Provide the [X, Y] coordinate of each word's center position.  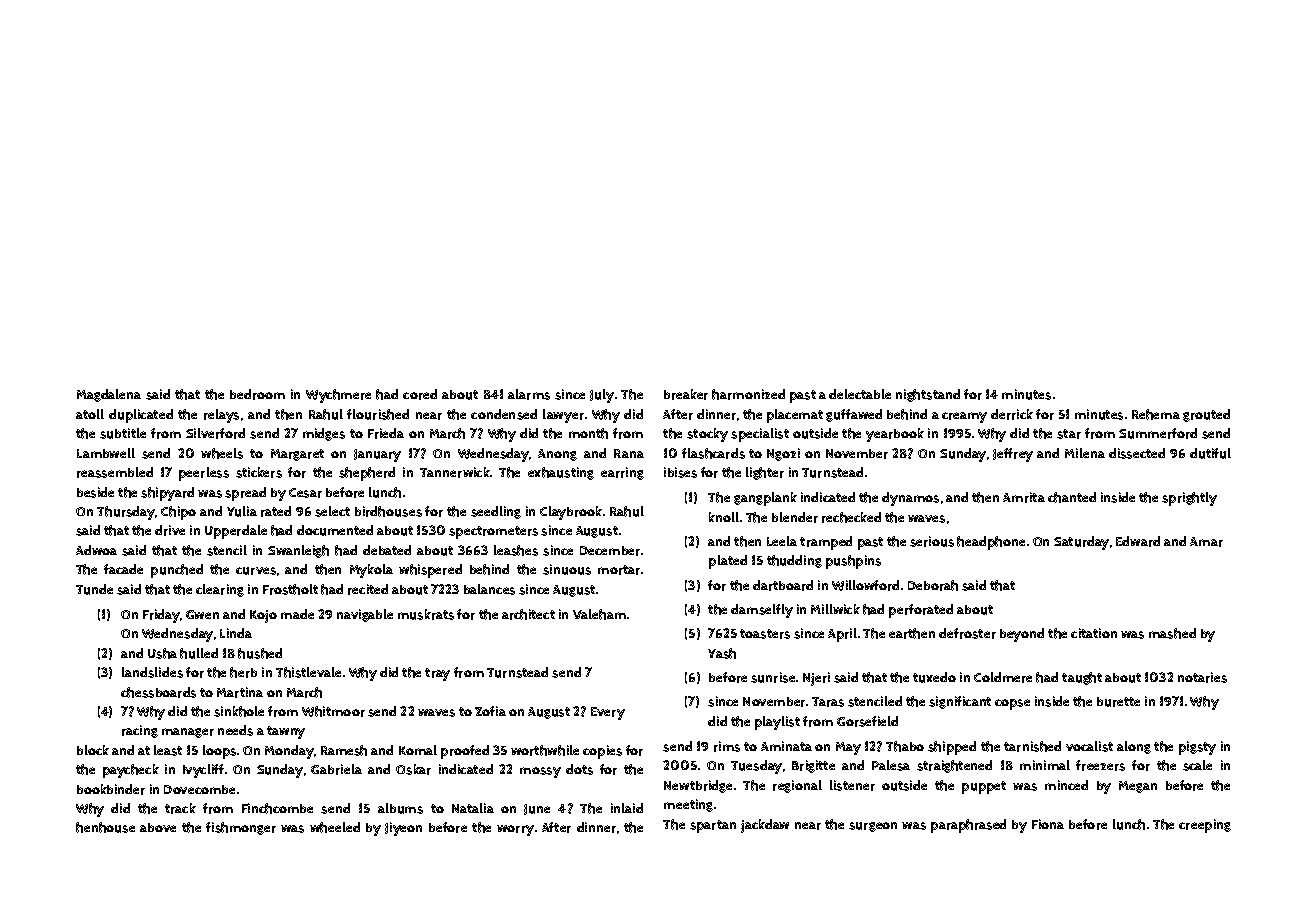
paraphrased [968, 826]
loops [219, 752]
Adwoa [96, 550]
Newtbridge [698, 786]
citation [1094, 633]
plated [728, 562]
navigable [365, 615]
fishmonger [241, 828]
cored [420, 394]
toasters [765, 634]
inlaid [627, 808]
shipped [952, 748]
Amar [1206, 542]
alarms [529, 394]
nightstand [928, 395]
